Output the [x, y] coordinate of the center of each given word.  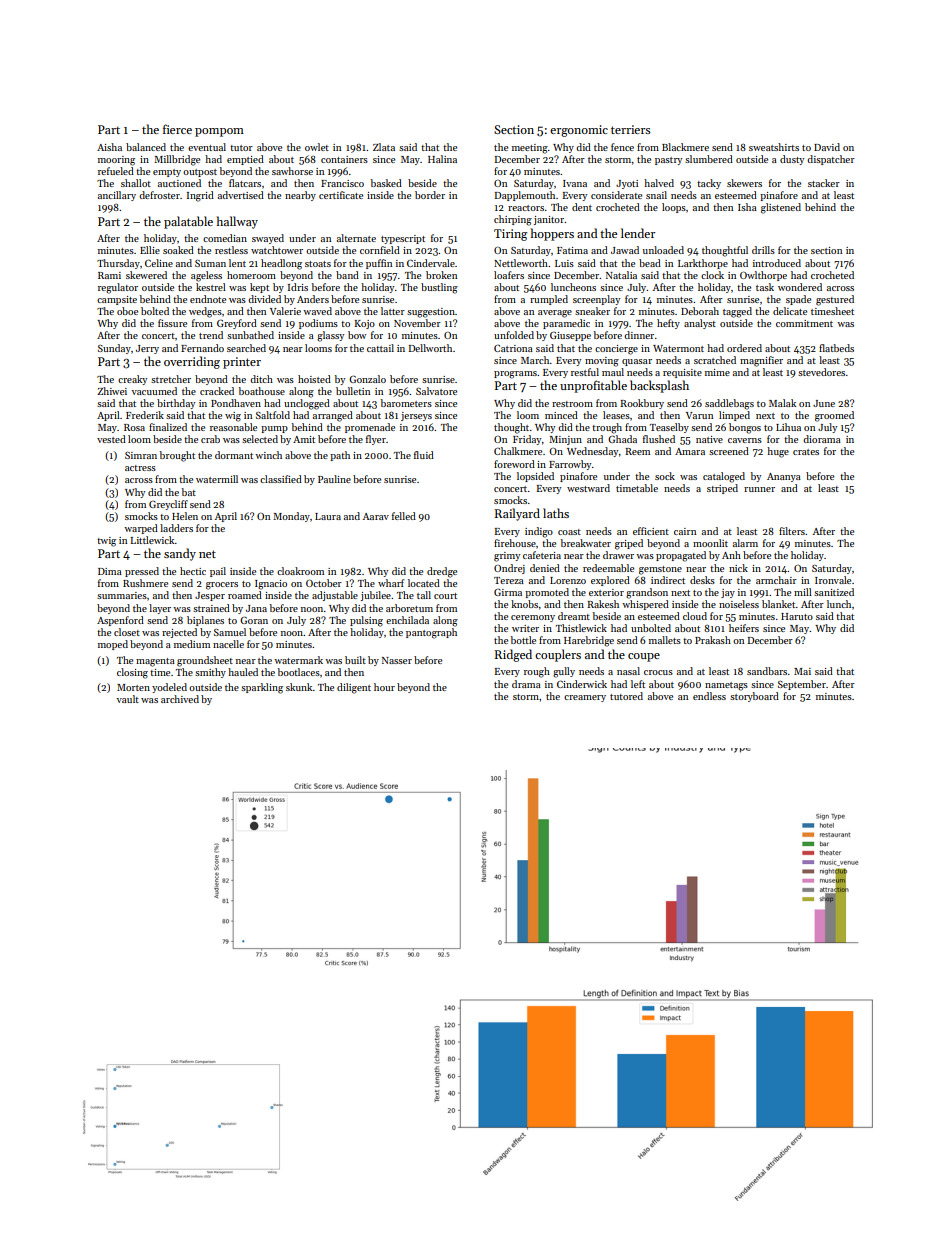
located [424, 583]
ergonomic [579, 131]
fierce [177, 129]
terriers [630, 129]
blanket [779, 604]
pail [218, 572]
